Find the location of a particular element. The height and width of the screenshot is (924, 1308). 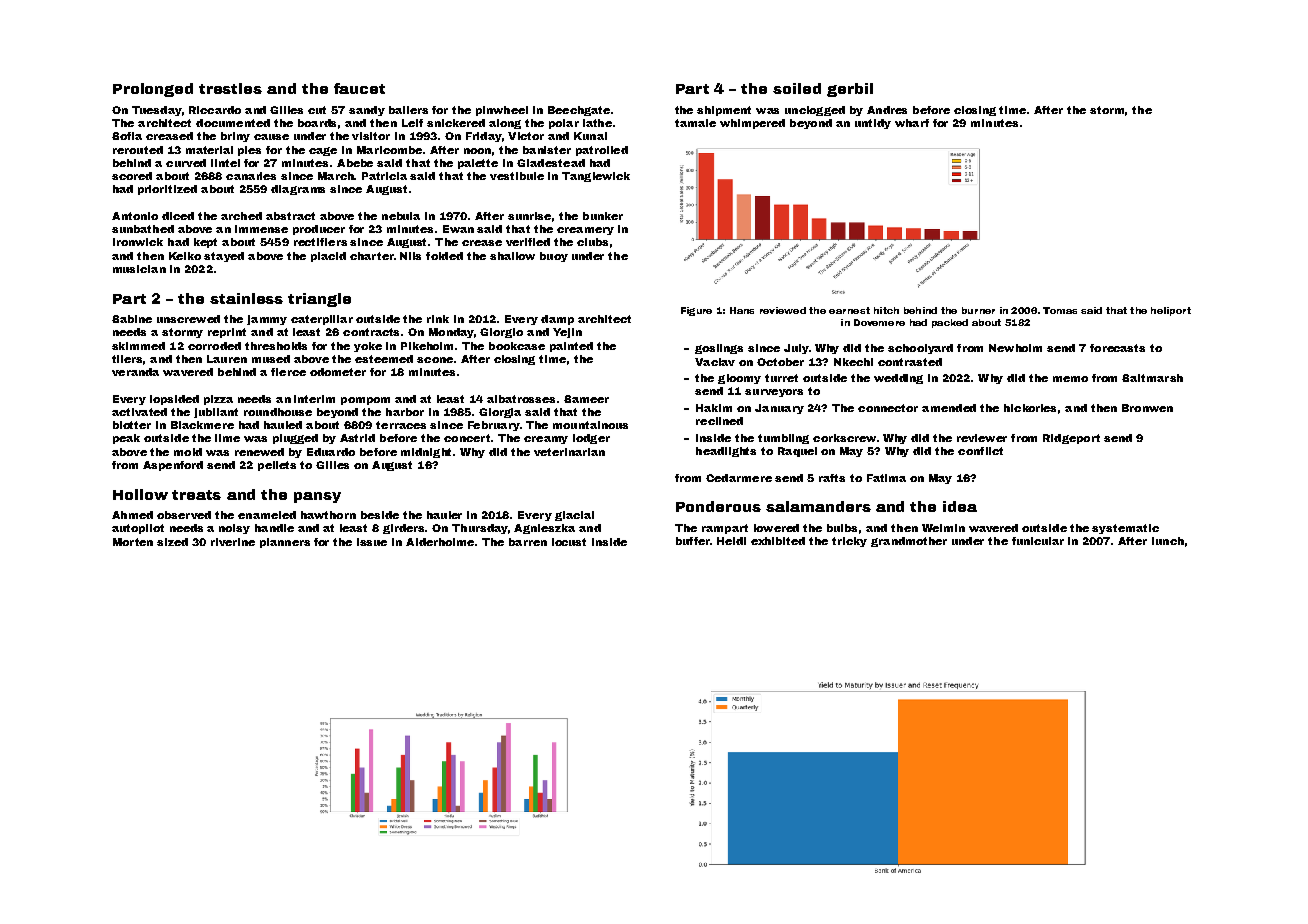

Hans is located at coordinates (742, 310).
